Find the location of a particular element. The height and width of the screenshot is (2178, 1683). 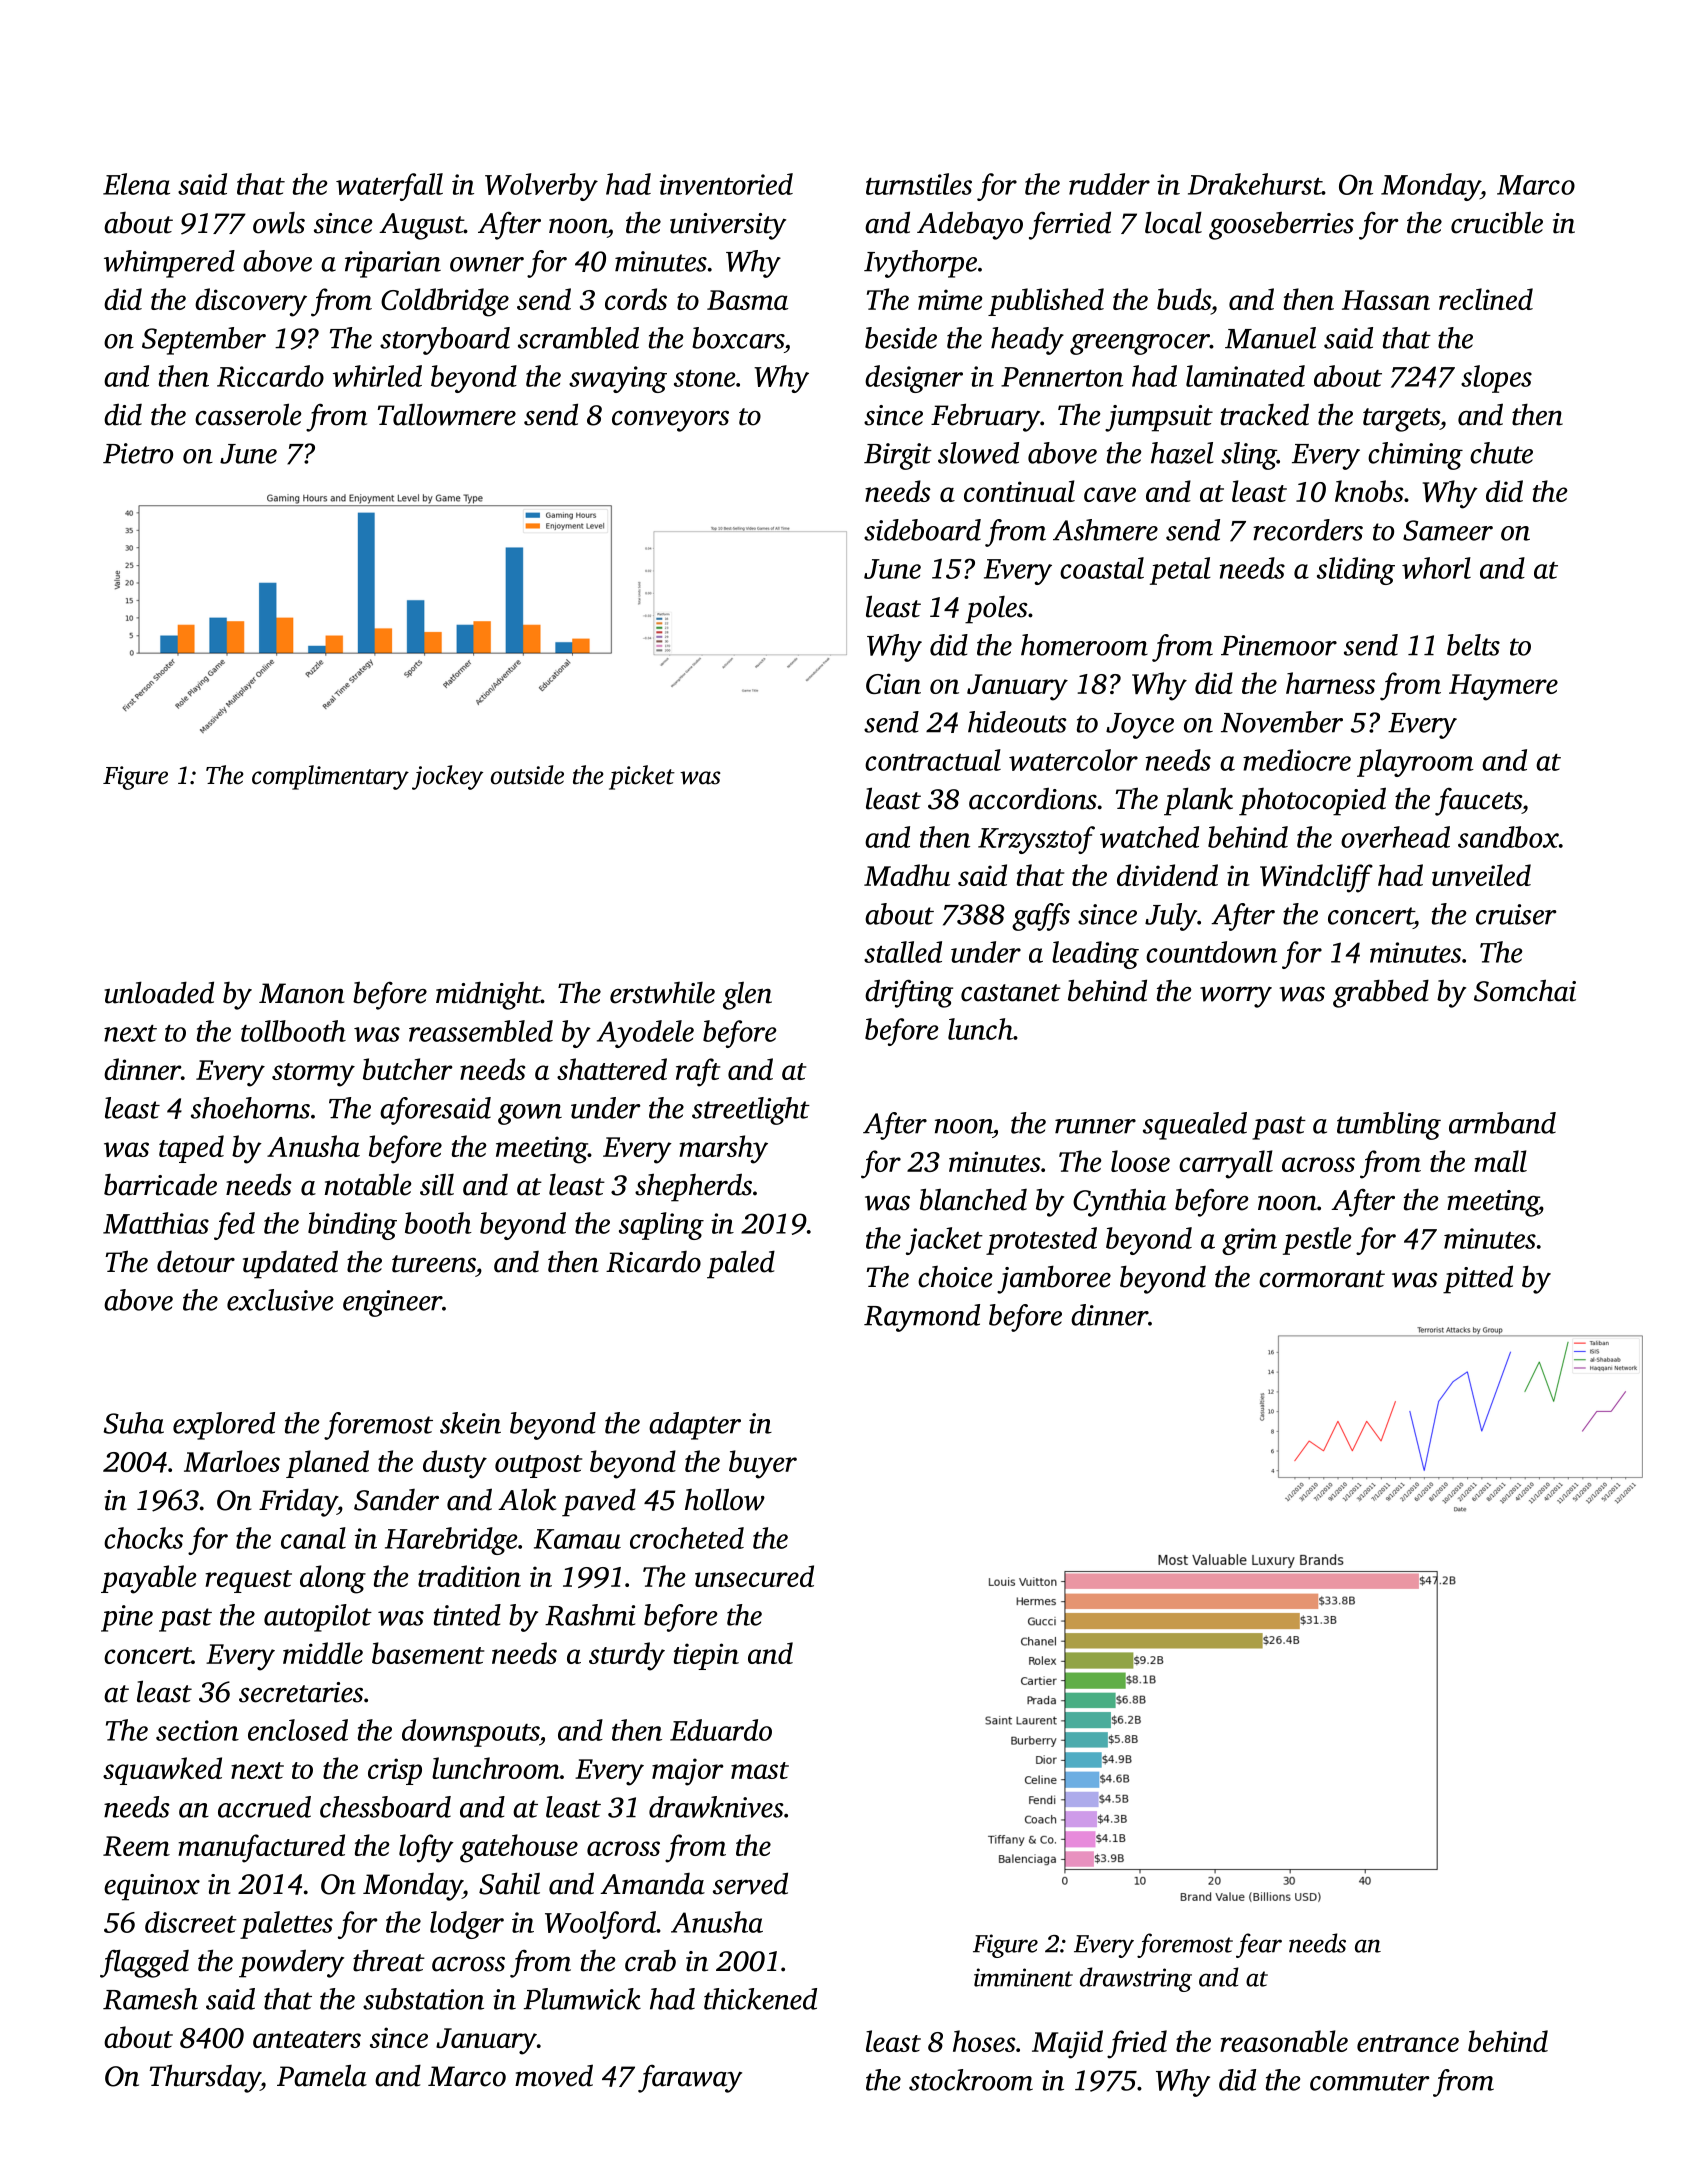

downspouts is located at coordinates (470, 1733).
